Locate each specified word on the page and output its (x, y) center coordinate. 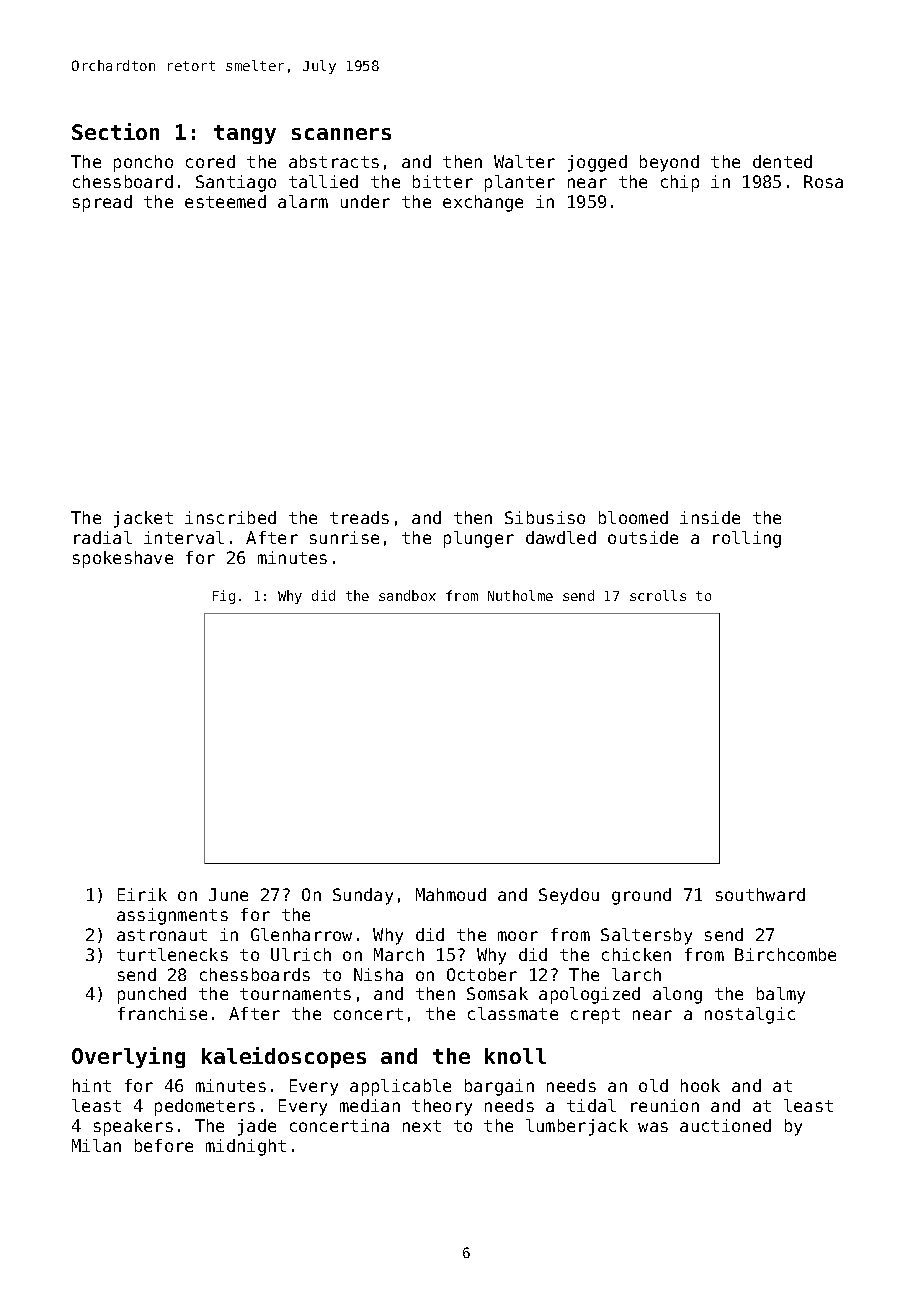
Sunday (363, 896)
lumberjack (577, 1127)
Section (115, 131)
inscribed (230, 517)
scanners (341, 134)
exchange (483, 203)
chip (680, 183)
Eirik (142, 894)
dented (782, 161)
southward (760, 894)
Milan (96, 1145)
